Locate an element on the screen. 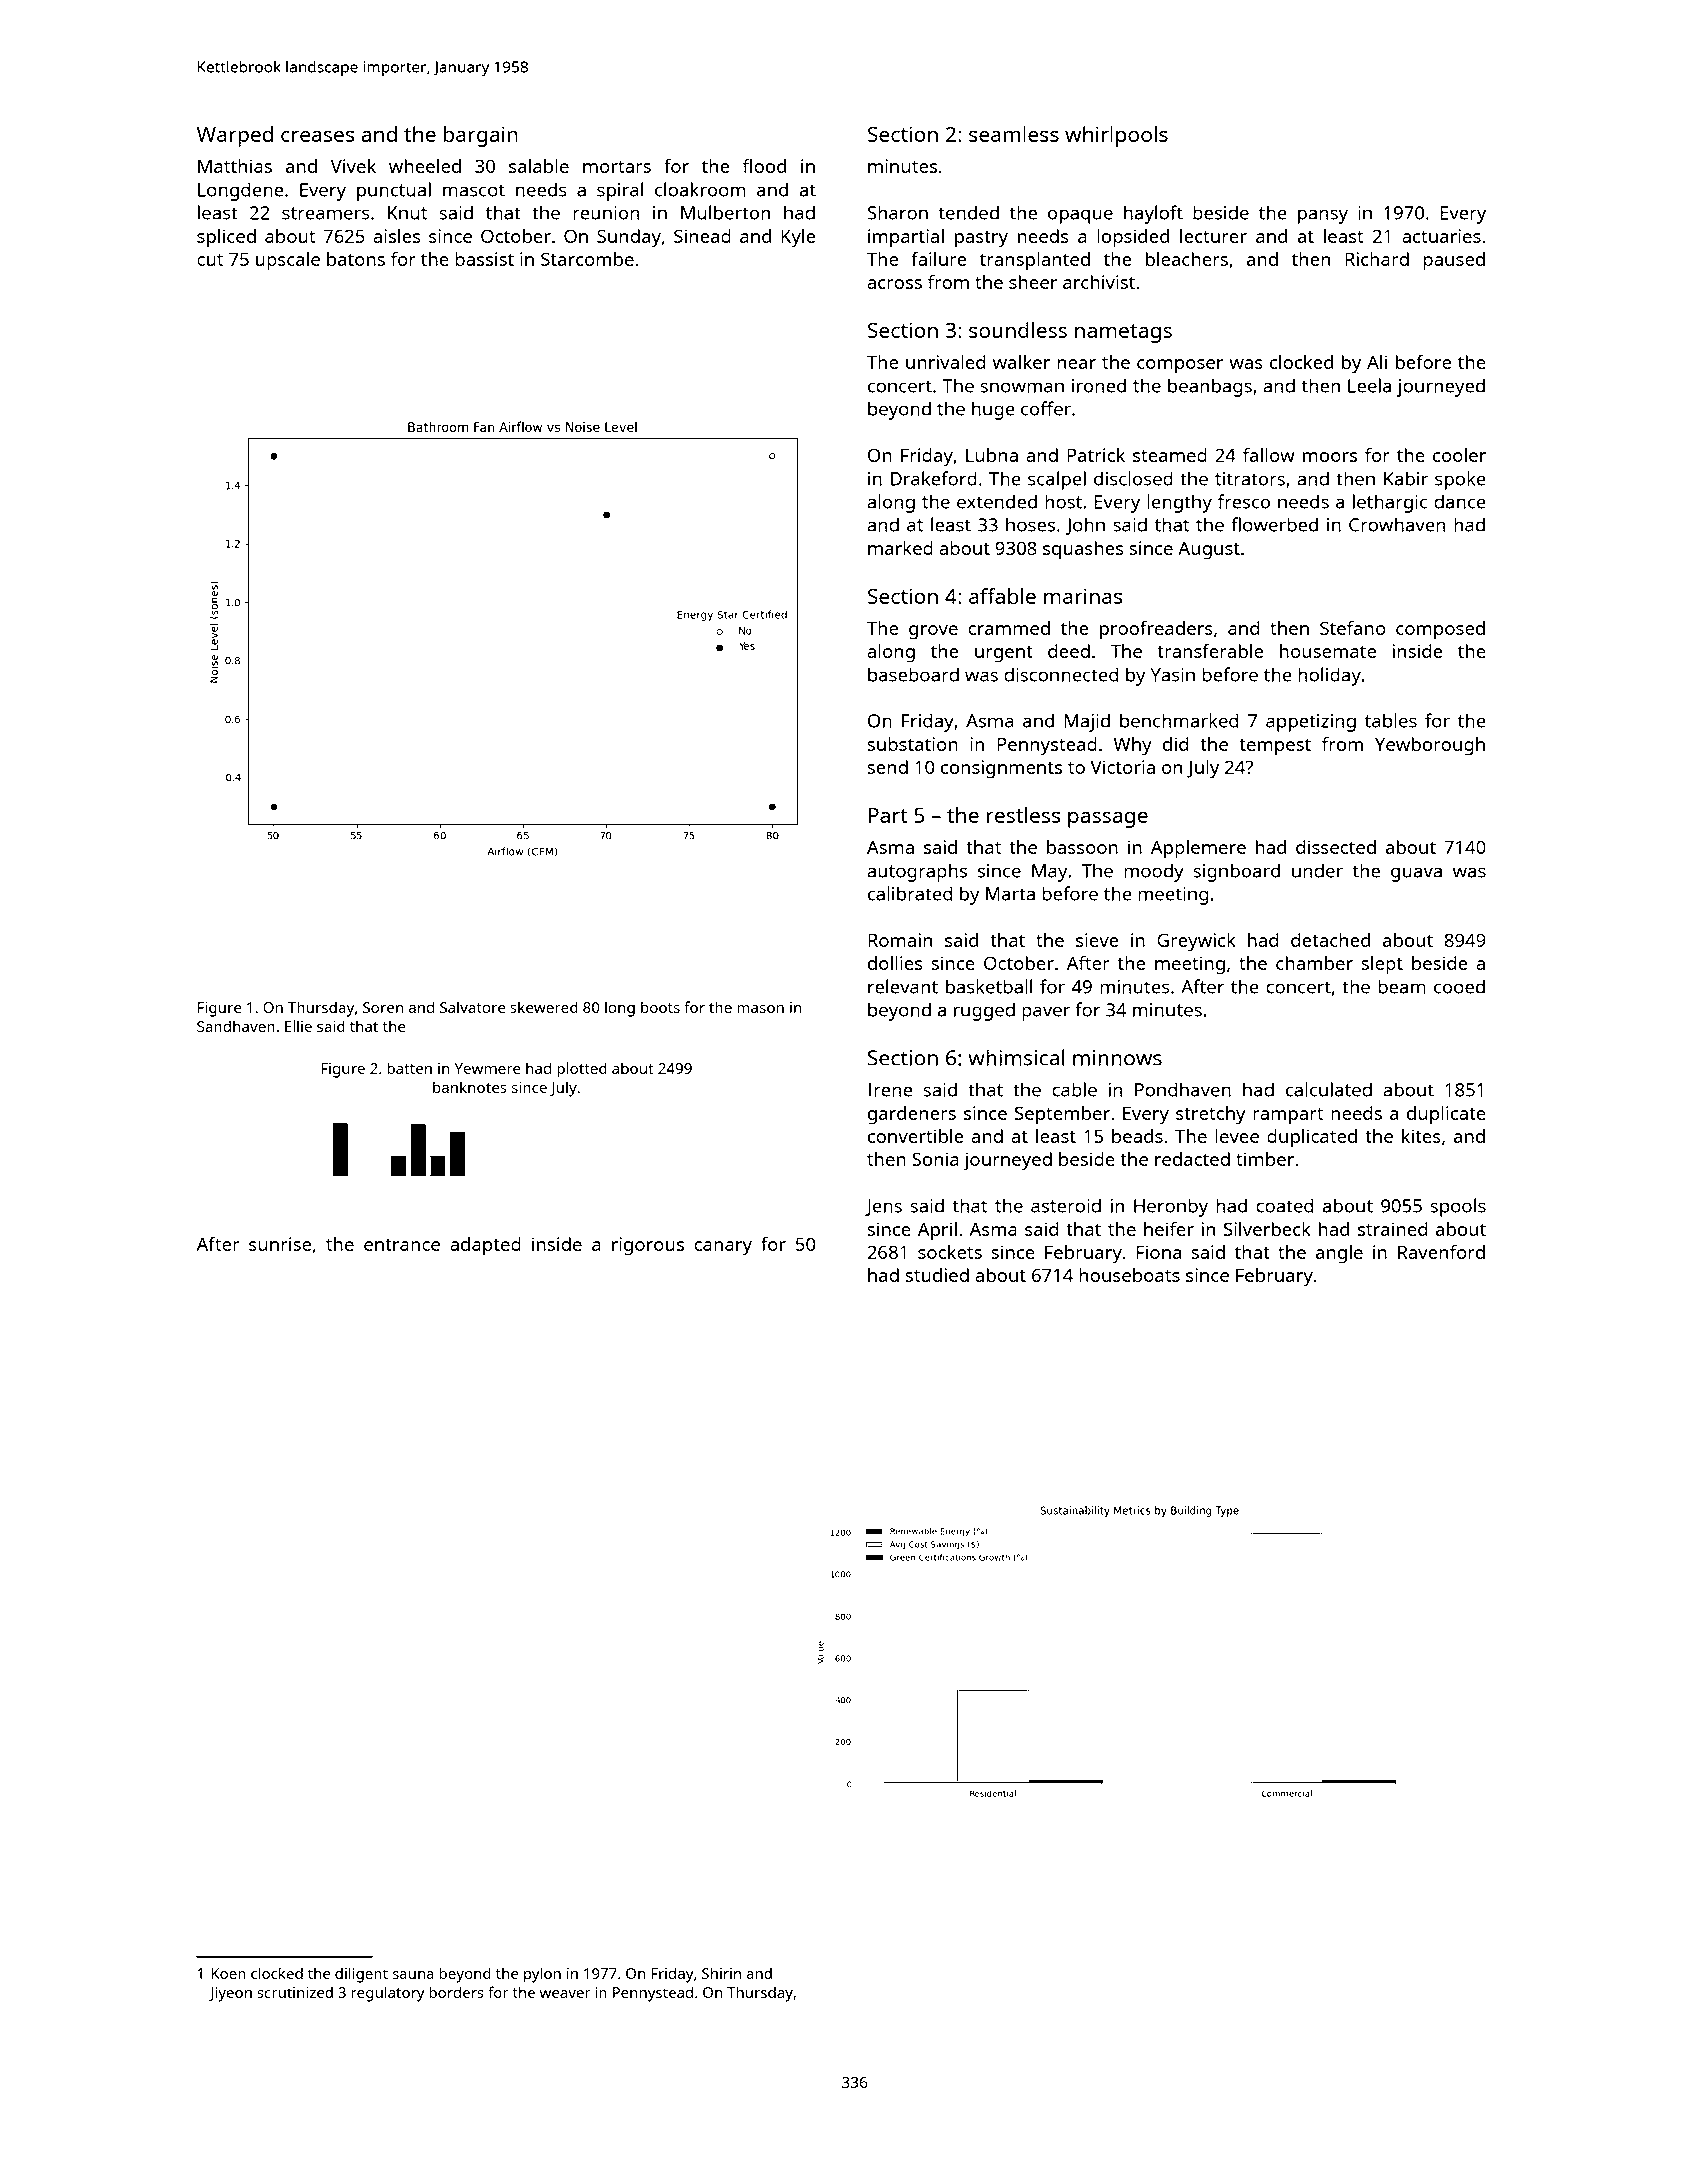 Image resolution: width=1683 pixels, height=2178 pixels. Soren is located at coordinates (383, 1007).
